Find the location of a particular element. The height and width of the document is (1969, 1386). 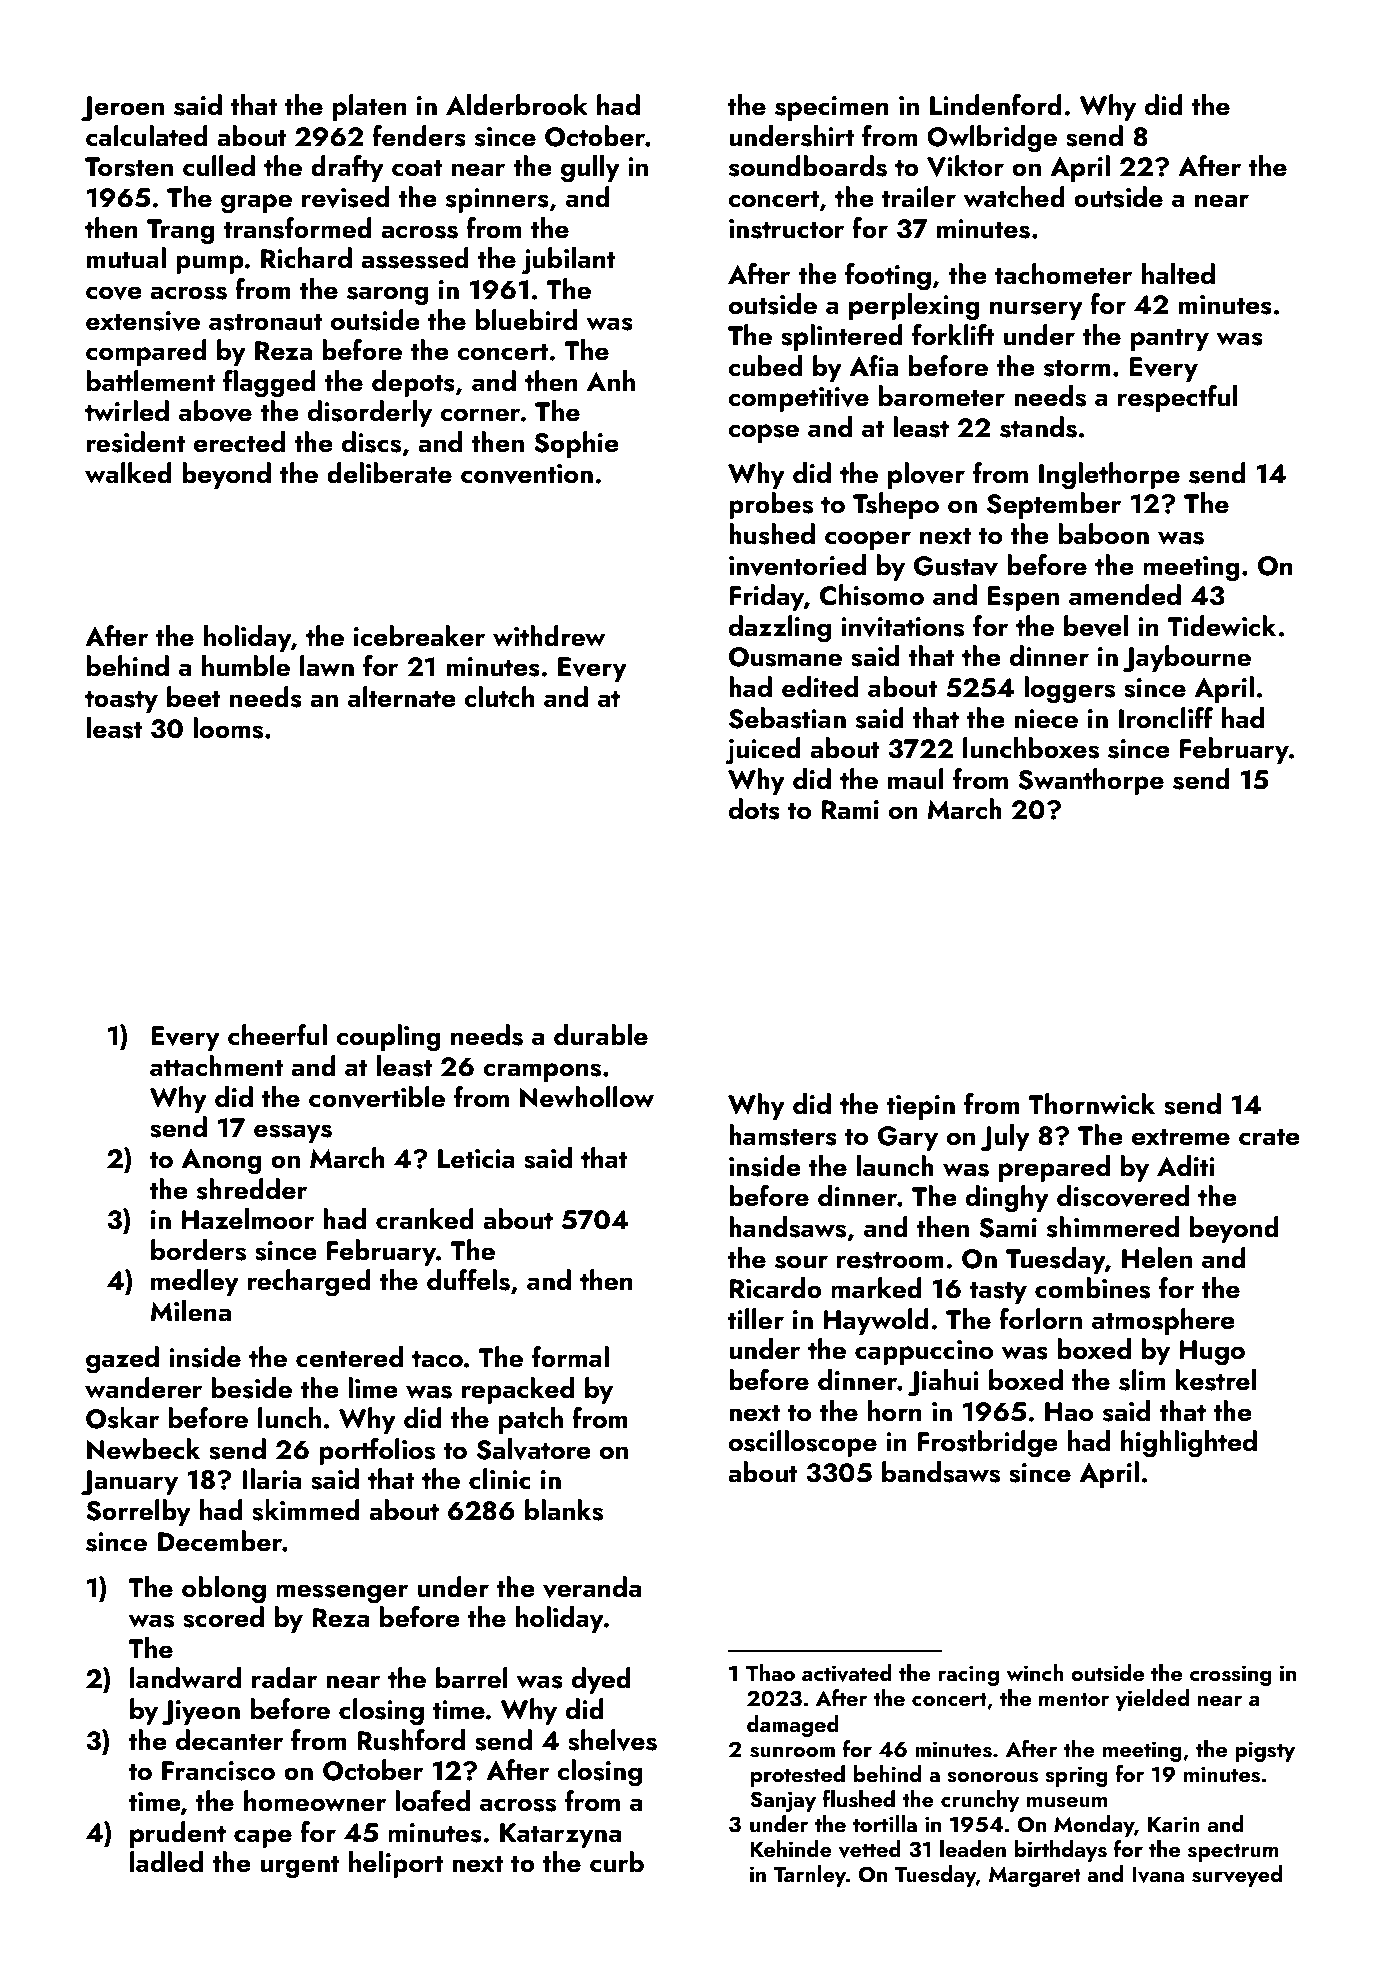

Margaret is located at coordinates (1035, 1876).
